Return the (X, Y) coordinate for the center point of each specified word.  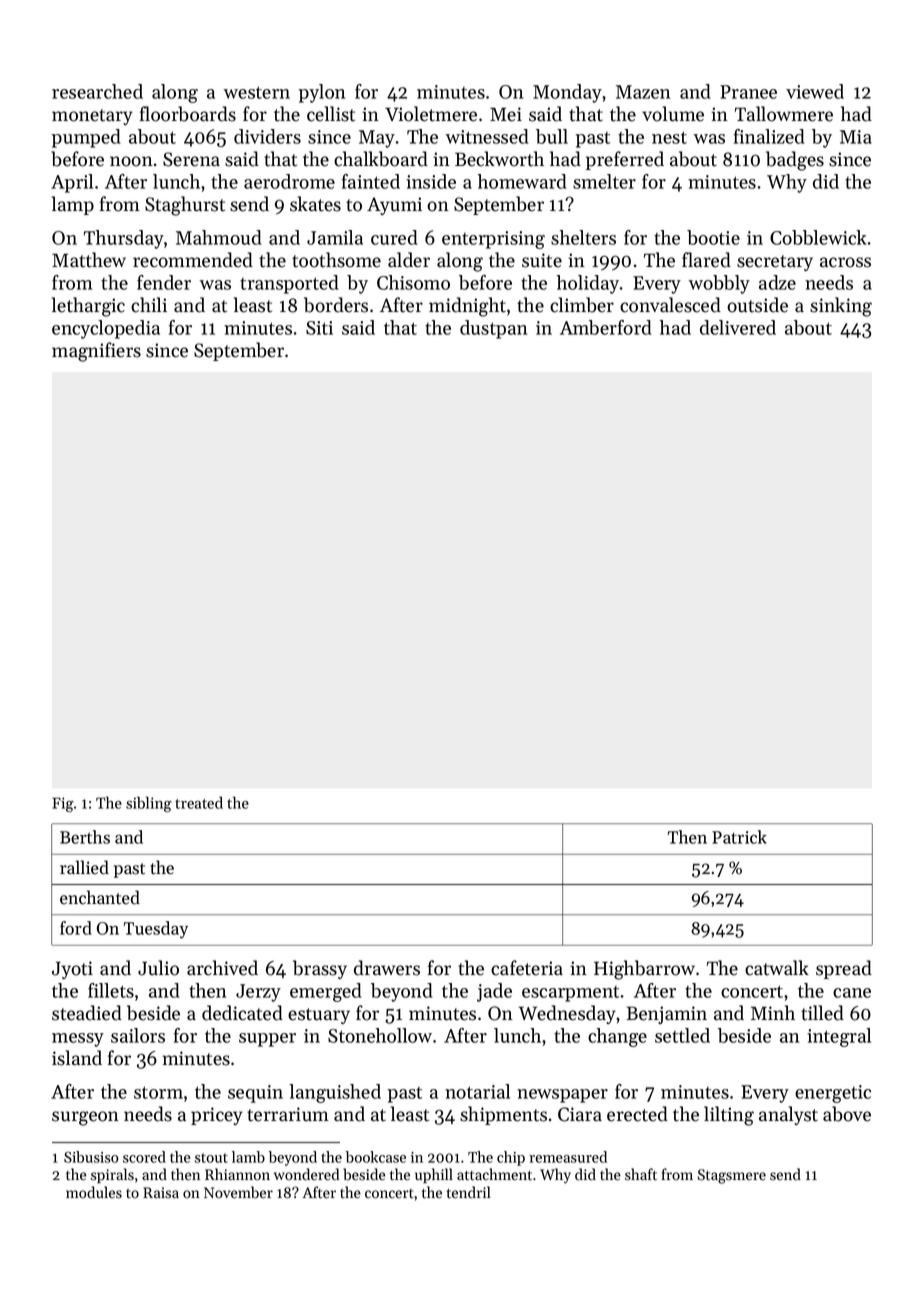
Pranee (748, 92)
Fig (63, 804)
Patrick (739, 837)
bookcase (376, 1157)
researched (97, 91)
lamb (248, 1157)
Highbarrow (644, 970)
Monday (567, 93)
